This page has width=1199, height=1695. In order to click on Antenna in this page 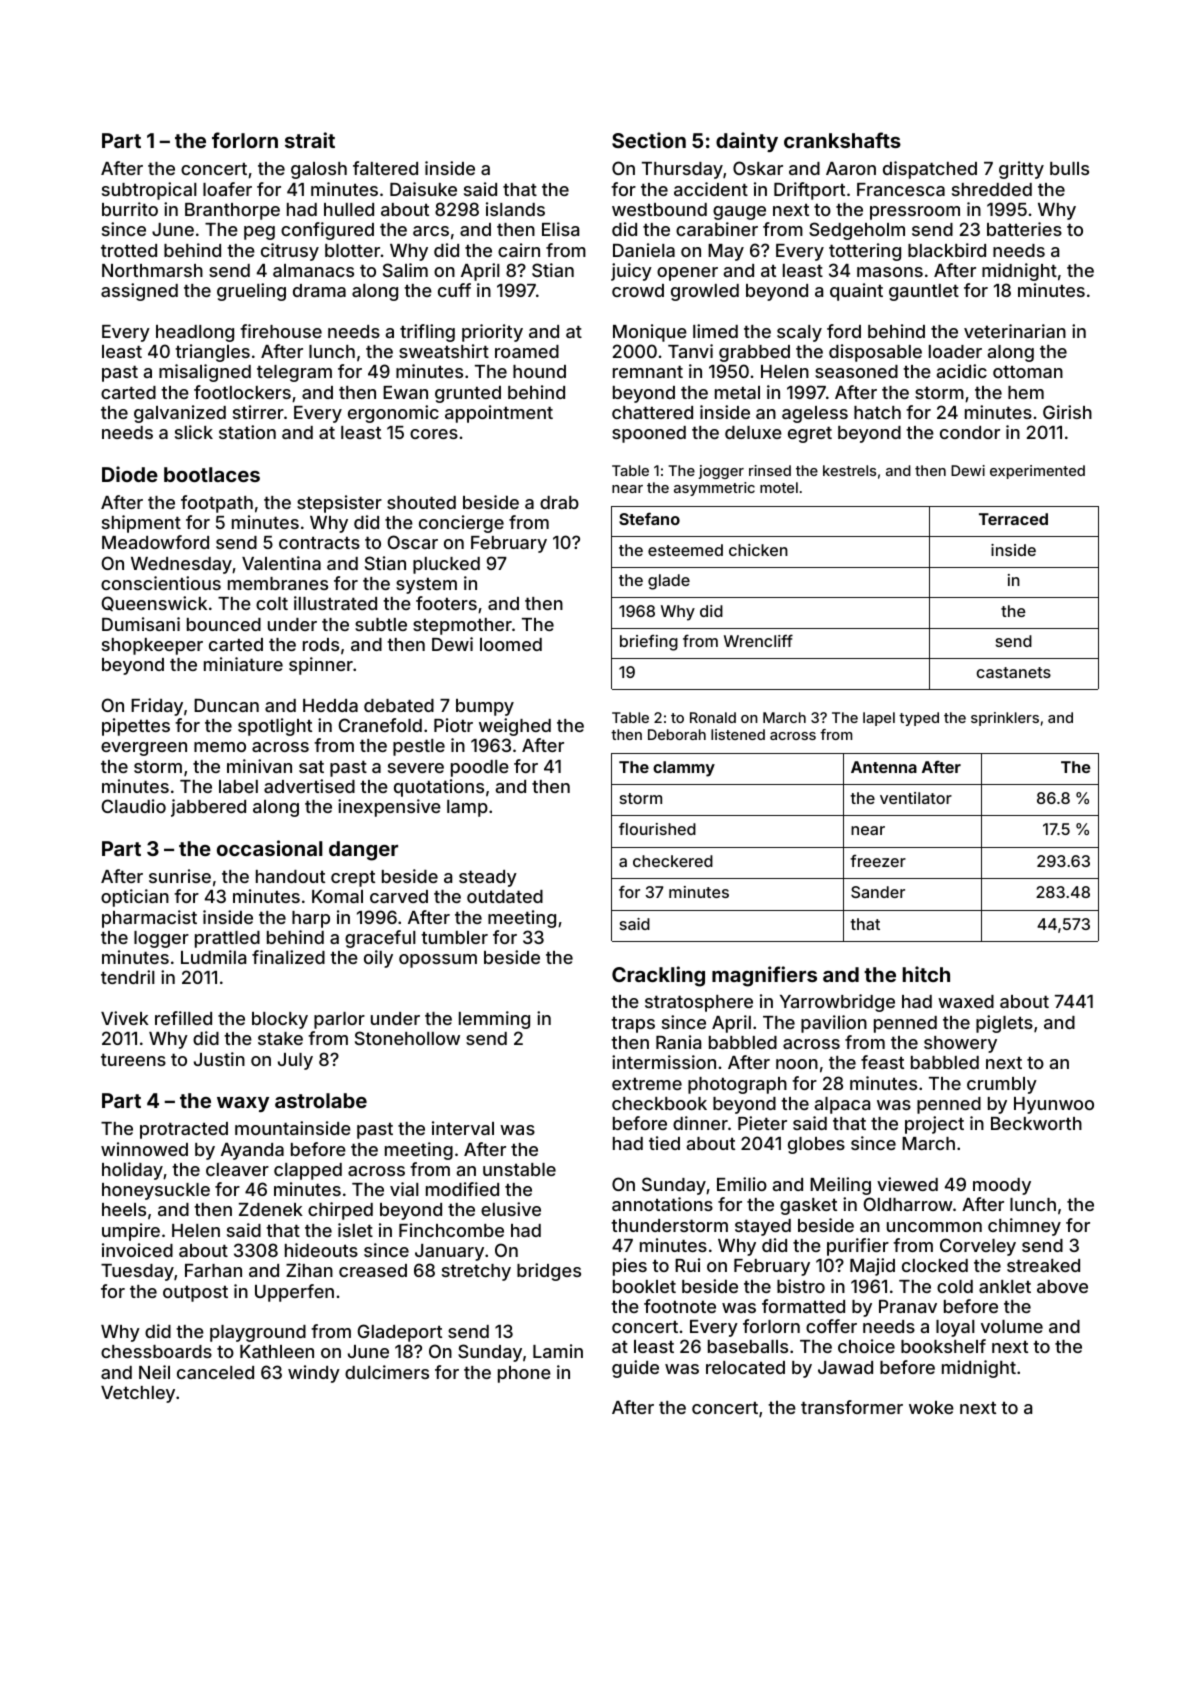, I will do `click(884, 767)`.
